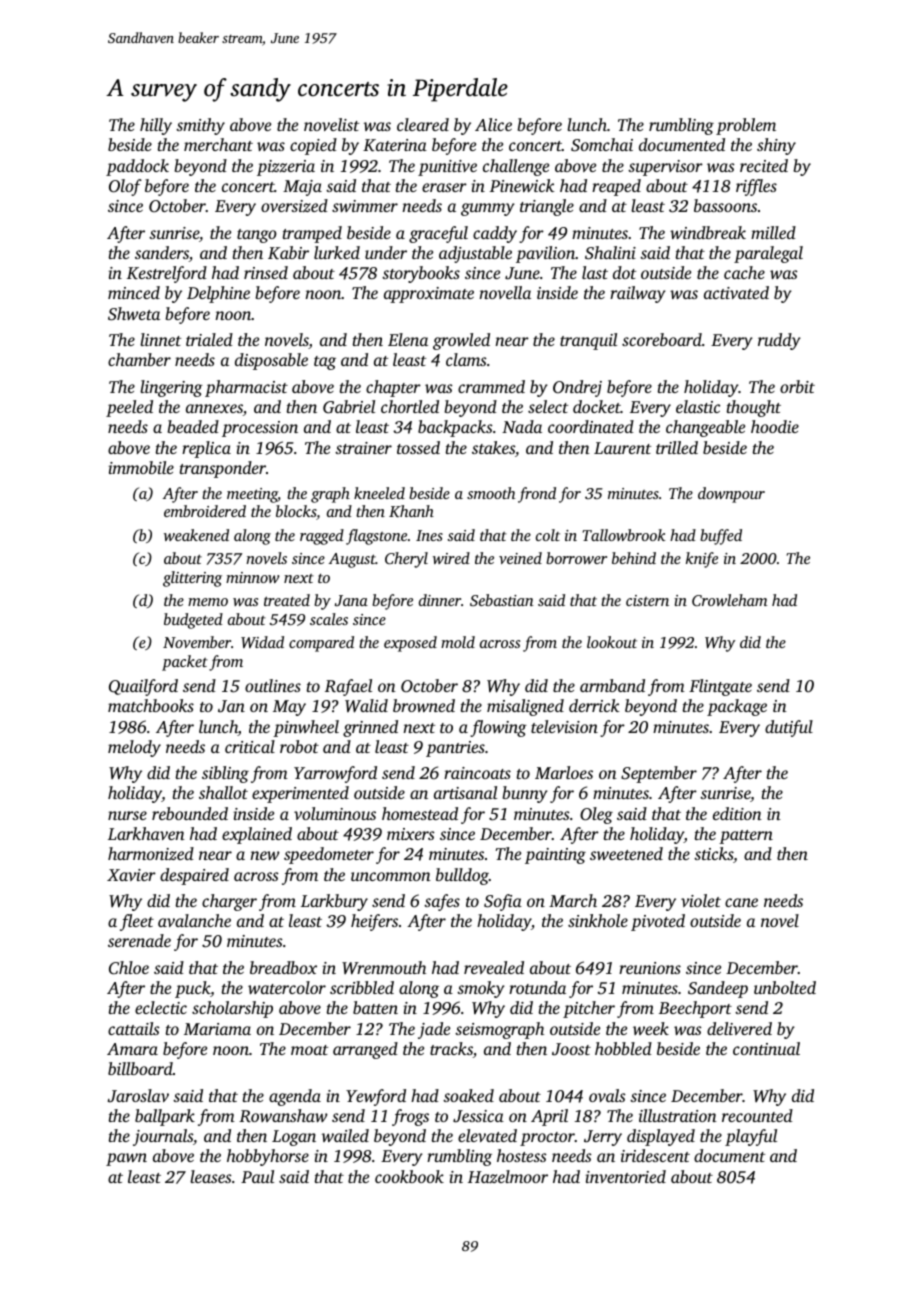 The width and height of the page is (924, 1308). I want to click on charger, so click(229, 902).
